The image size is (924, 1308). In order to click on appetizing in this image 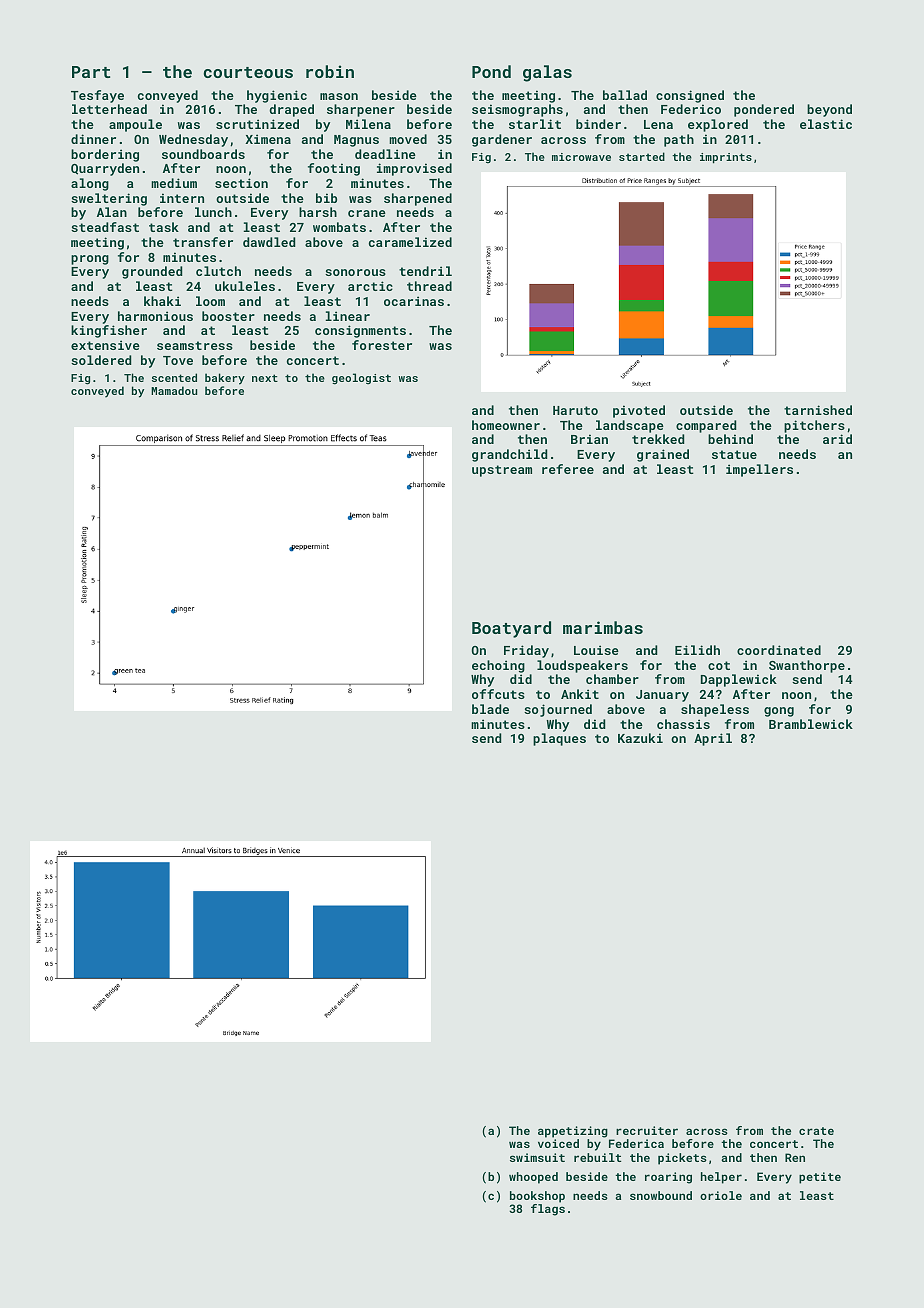, I will do `click(573, 1132)`.
